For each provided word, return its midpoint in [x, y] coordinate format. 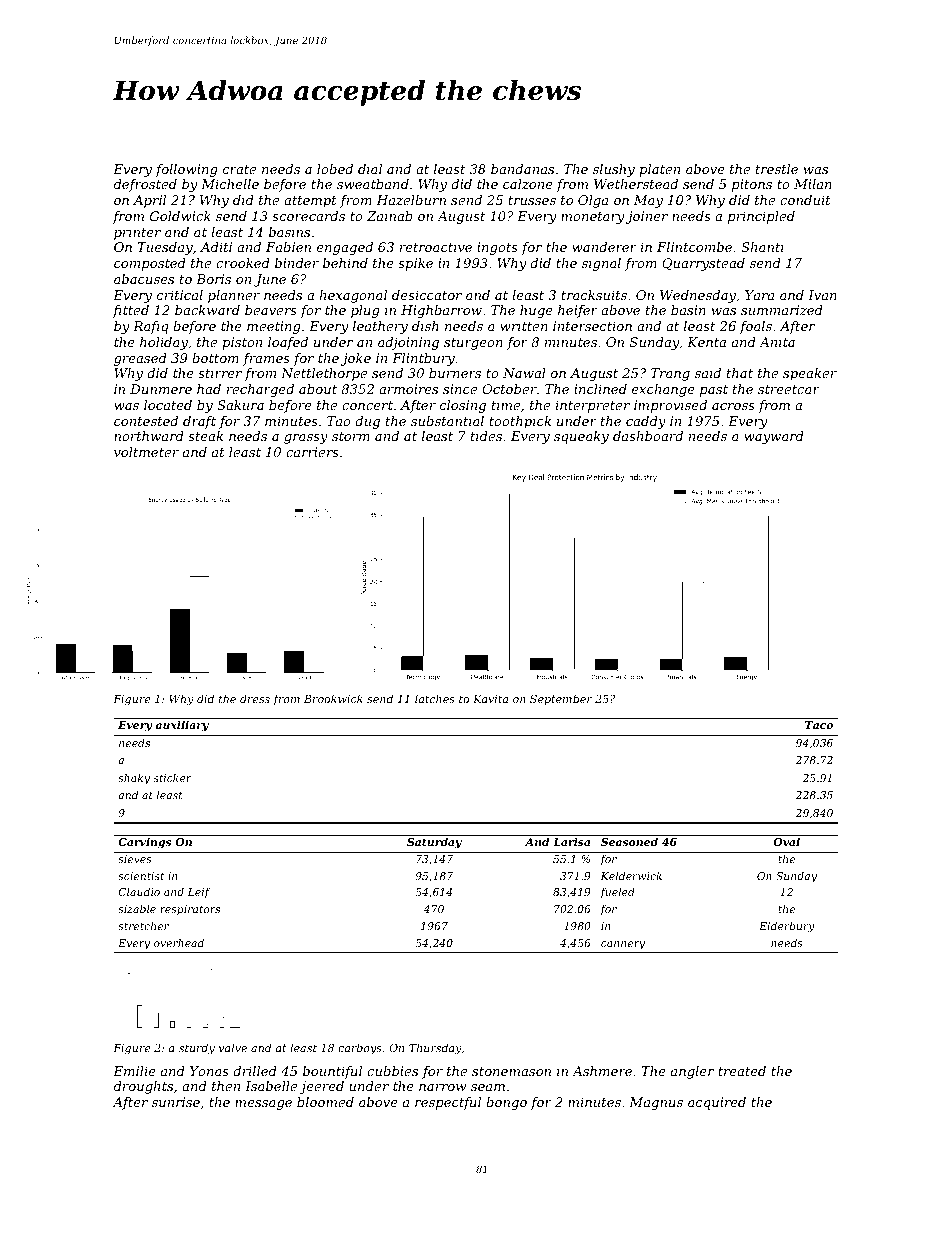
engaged [345, 248]
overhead [179, 942]
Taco [819, 725]
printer [137, 233]
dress [255, 698]
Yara [759, 295]
